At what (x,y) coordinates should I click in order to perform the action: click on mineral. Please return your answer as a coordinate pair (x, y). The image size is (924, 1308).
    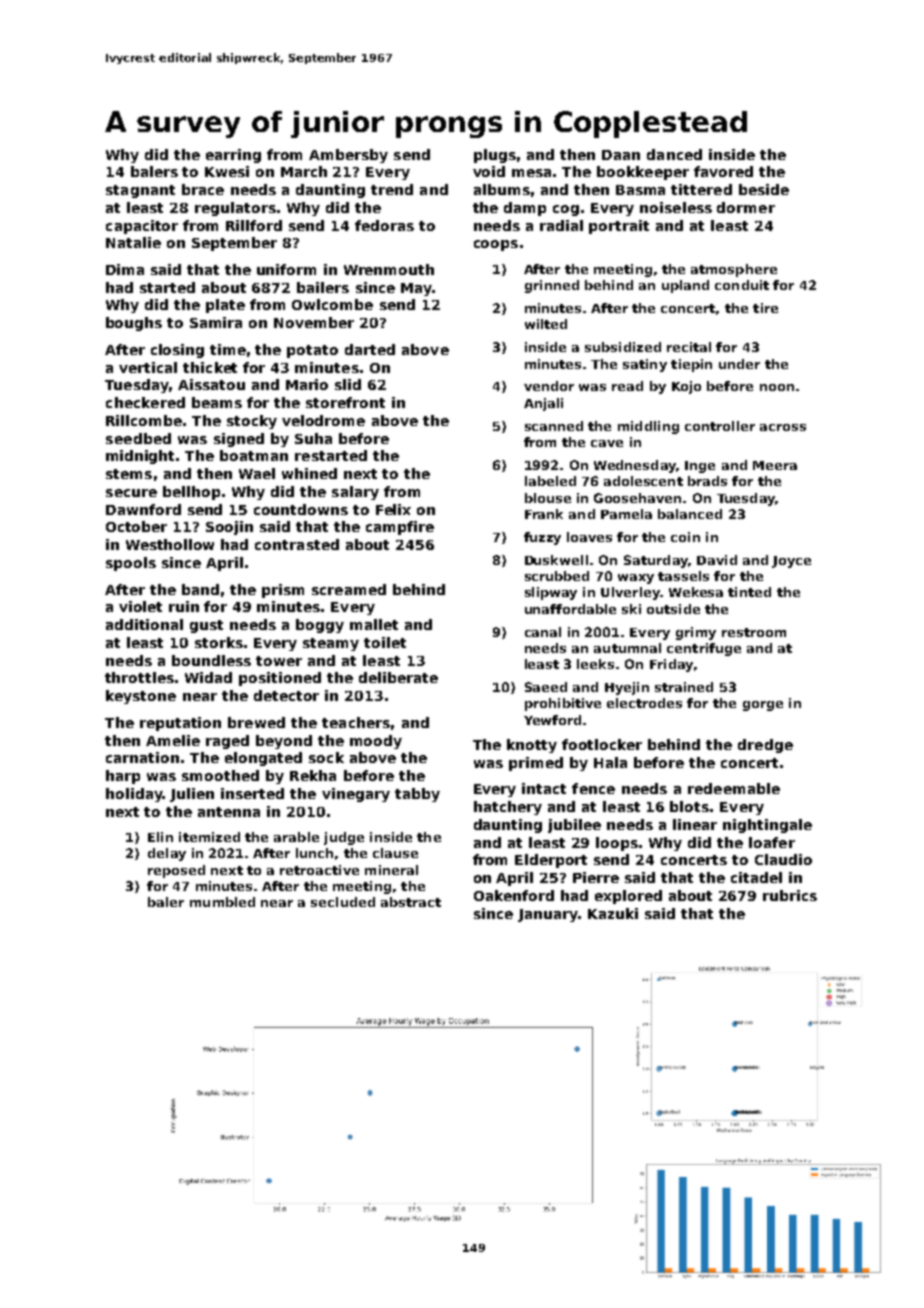
    Looking at the image, I should click on (391, 870).
